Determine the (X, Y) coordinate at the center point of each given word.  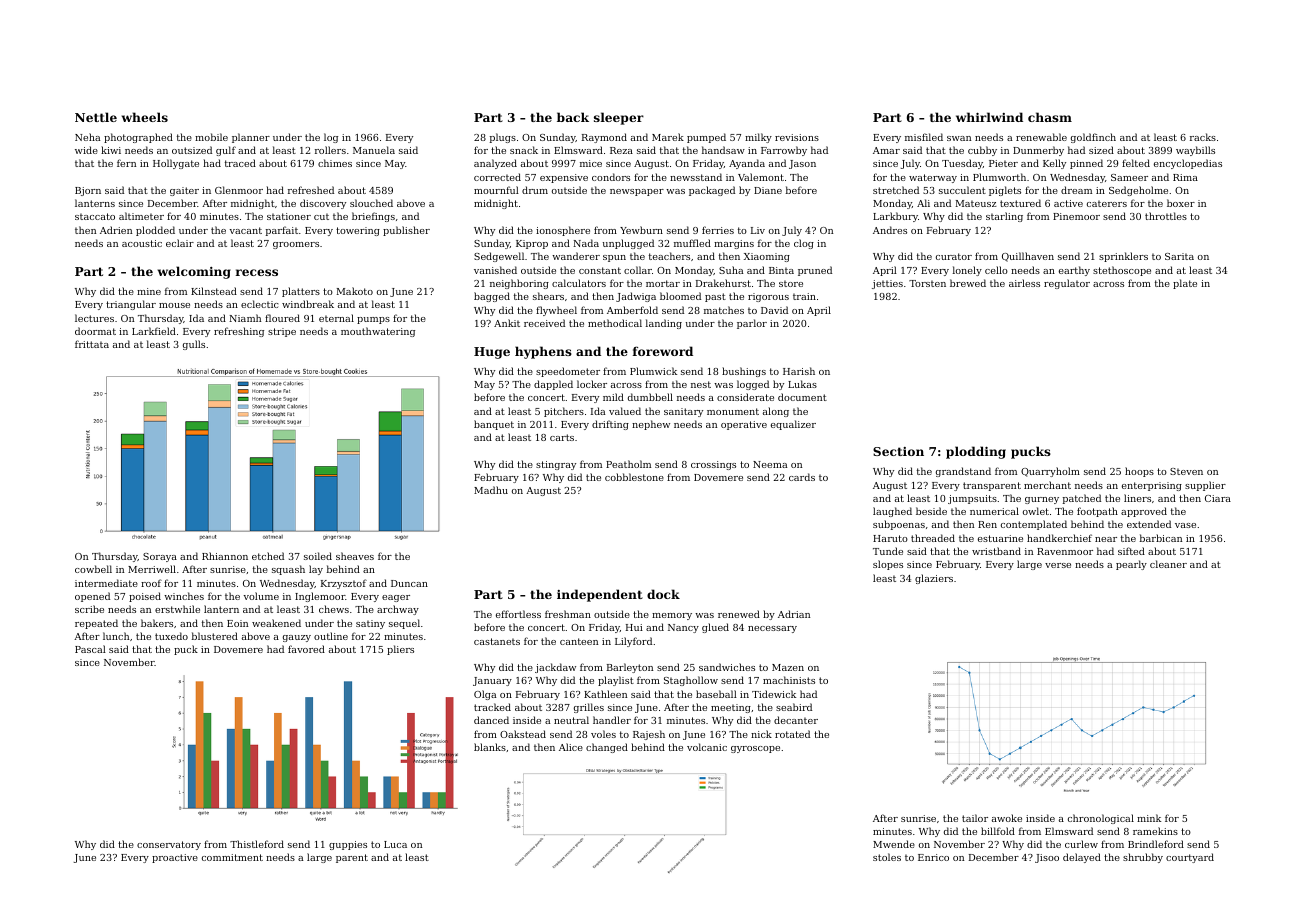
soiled (318, 556)
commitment (232, 857)
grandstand (963, 472)
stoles (887, 857)
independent (600, 595)
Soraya (160, 557)
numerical (994, 511)
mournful (496, 190)
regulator (1067, 284)
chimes (335, 163)
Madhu (491, 490)
